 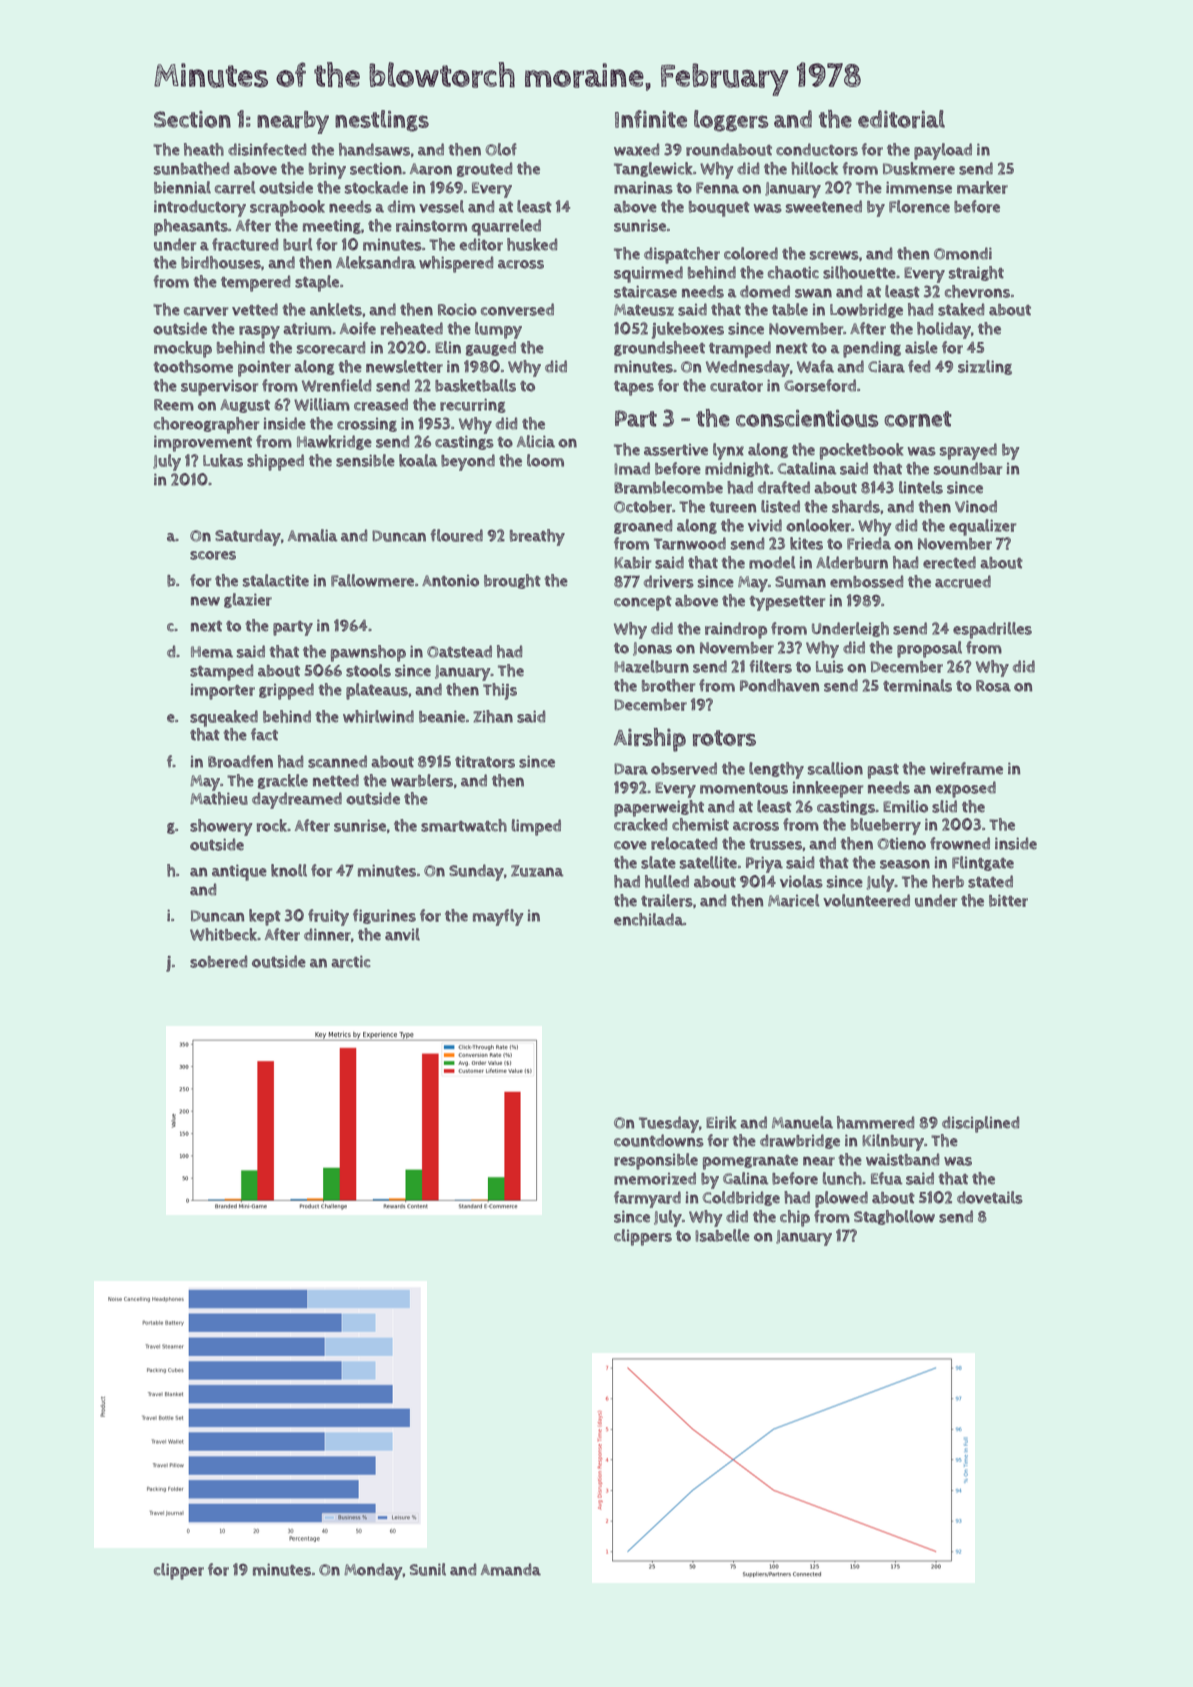 I want to click on bitter, so click(x=1008, y=900).
